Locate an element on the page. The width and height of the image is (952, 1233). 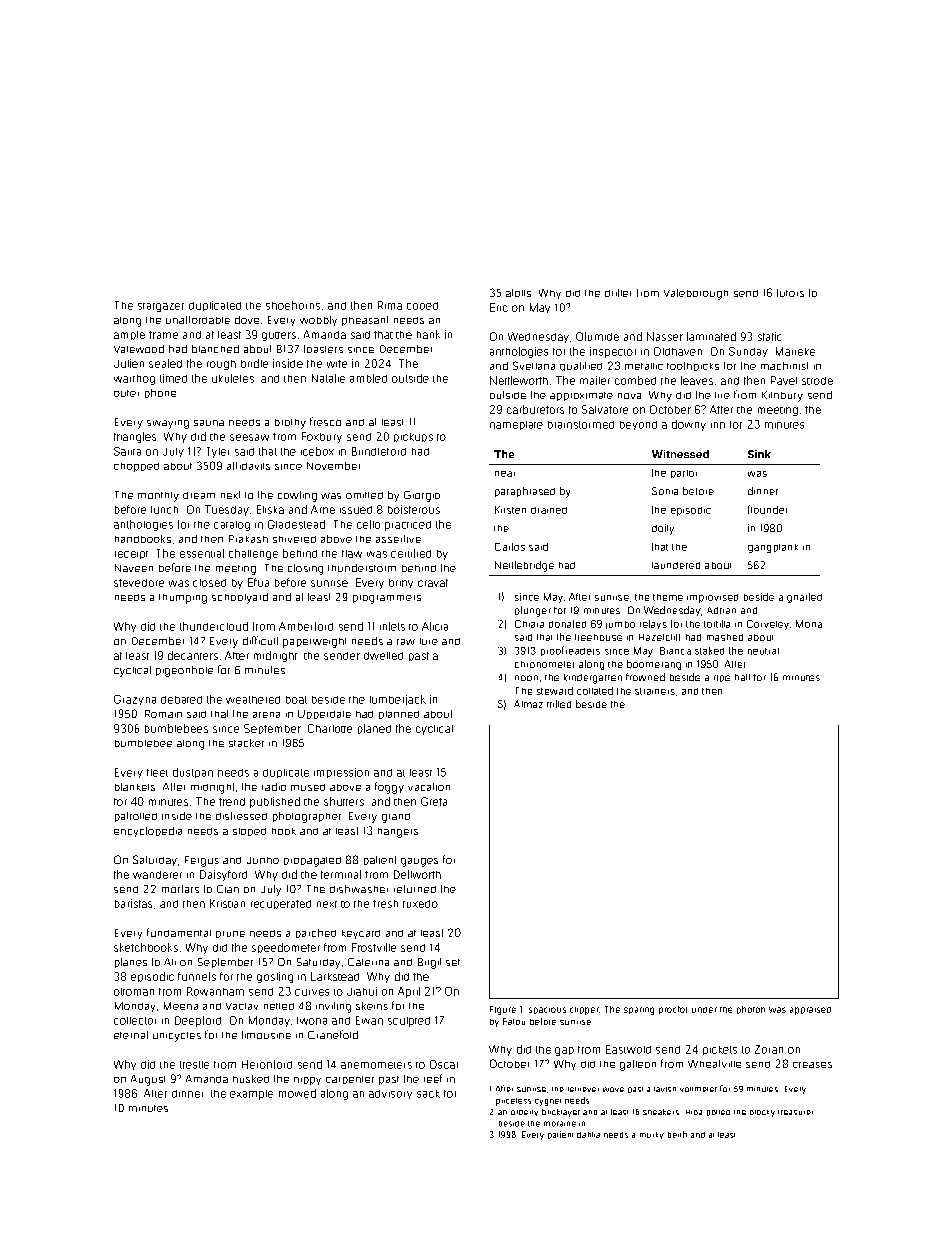
metallic is located at coordinates (644, 366).
